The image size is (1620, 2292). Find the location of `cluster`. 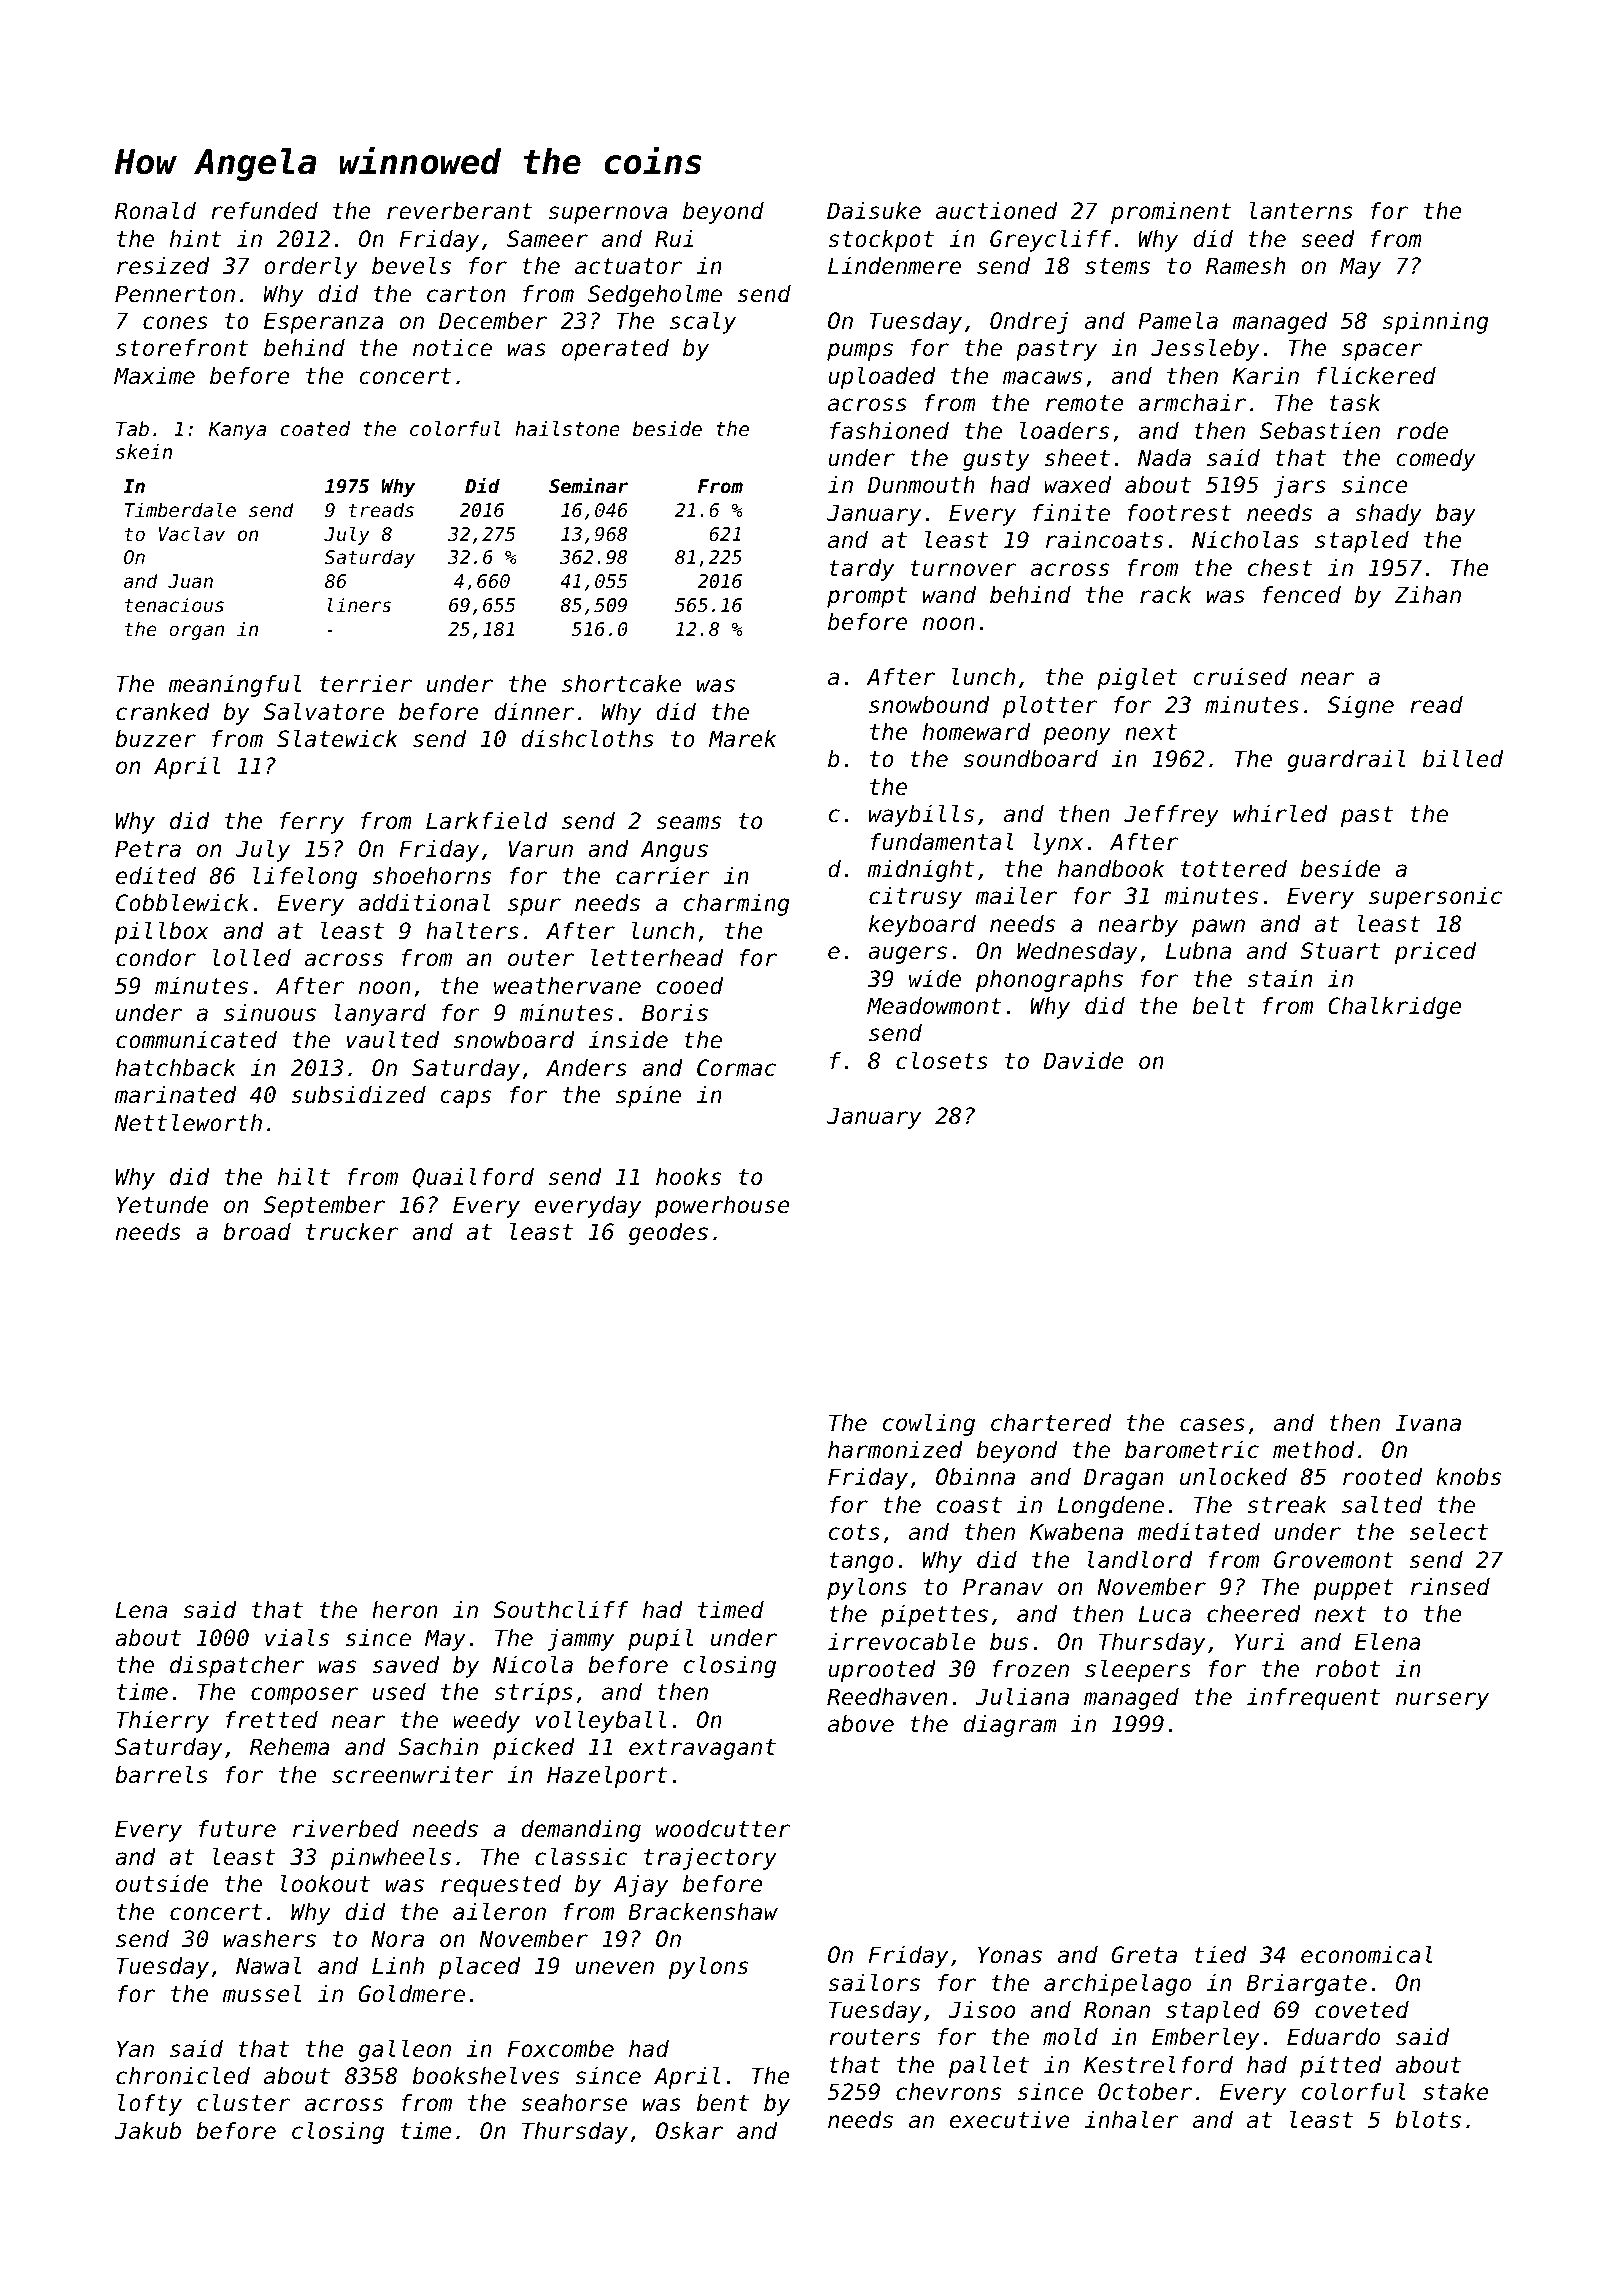

cluster is located at coordinates (244, 2103).
